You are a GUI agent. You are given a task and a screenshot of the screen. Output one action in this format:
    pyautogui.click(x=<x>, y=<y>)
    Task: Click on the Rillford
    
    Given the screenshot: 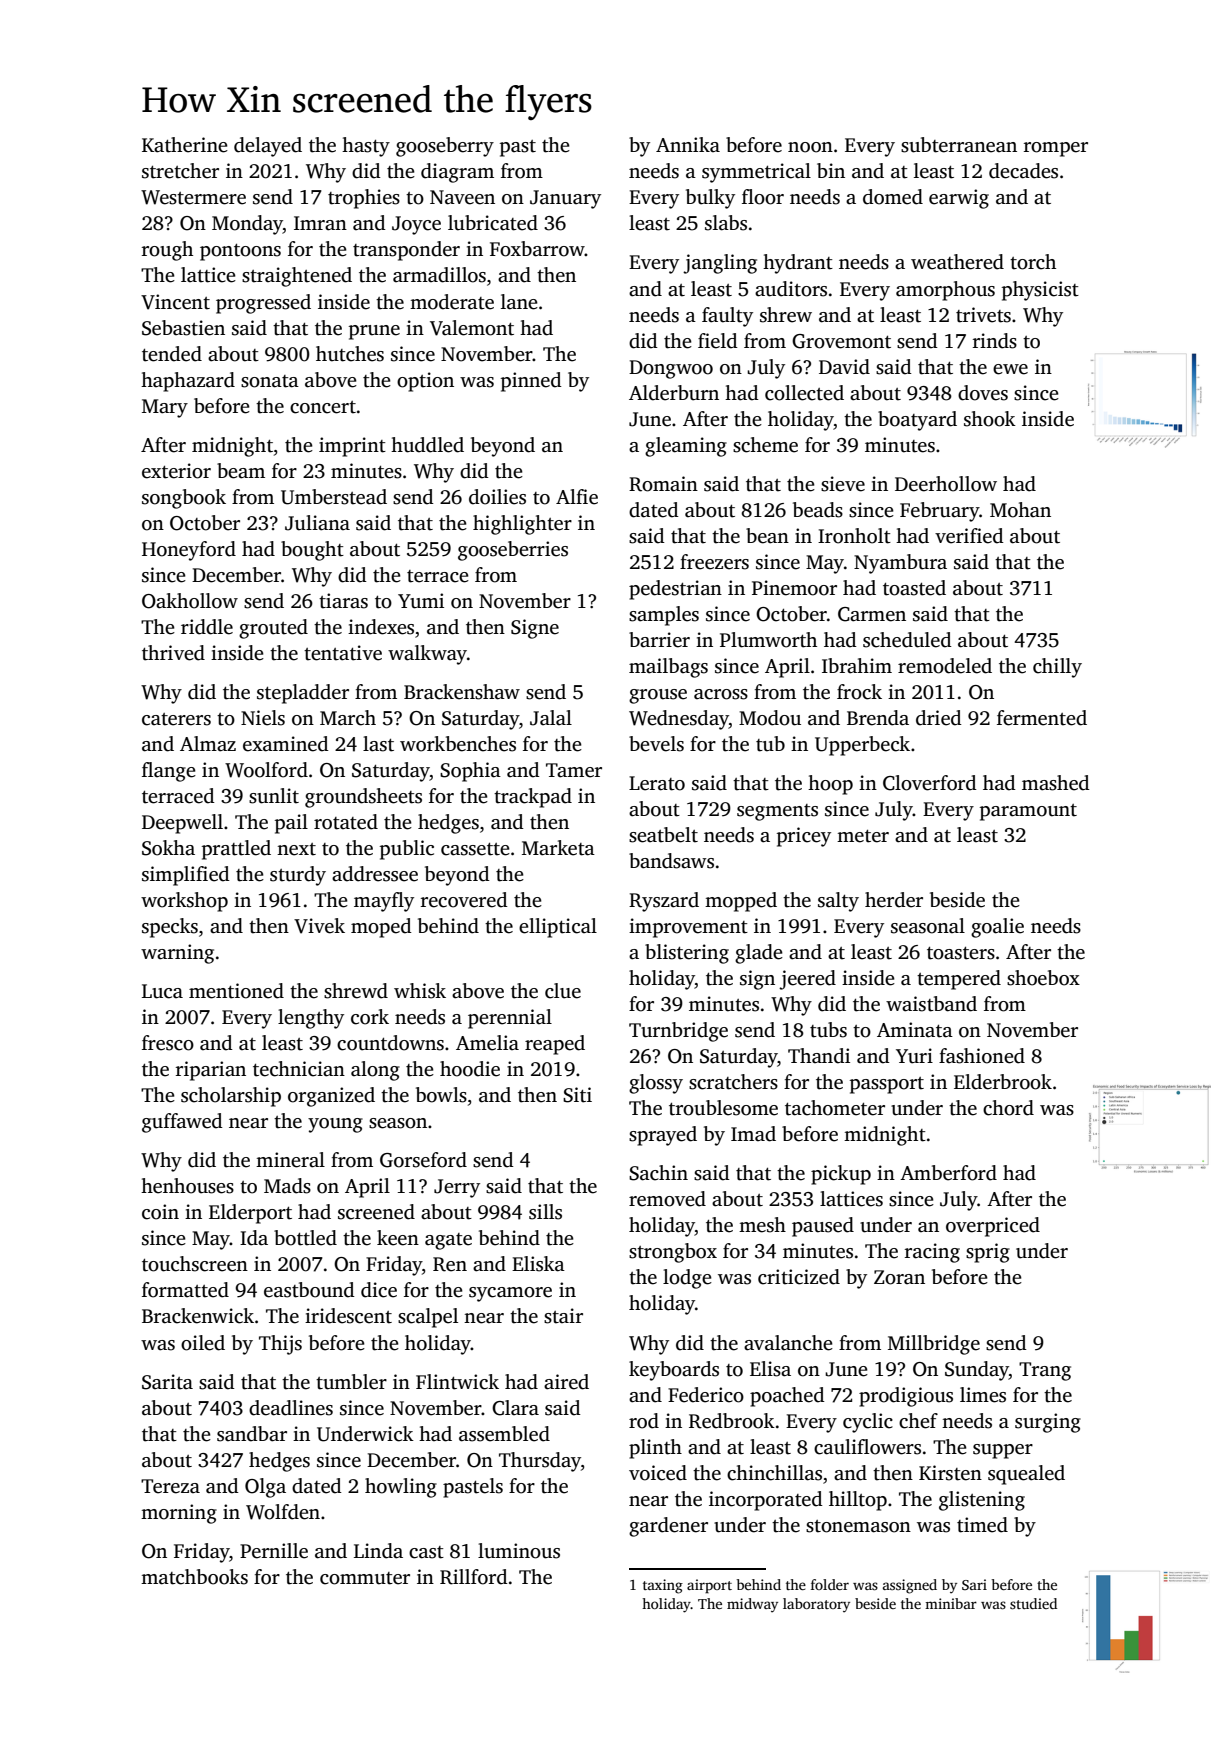 What is the action you would take?
    pyautogui.click(x=474, y=1577)
